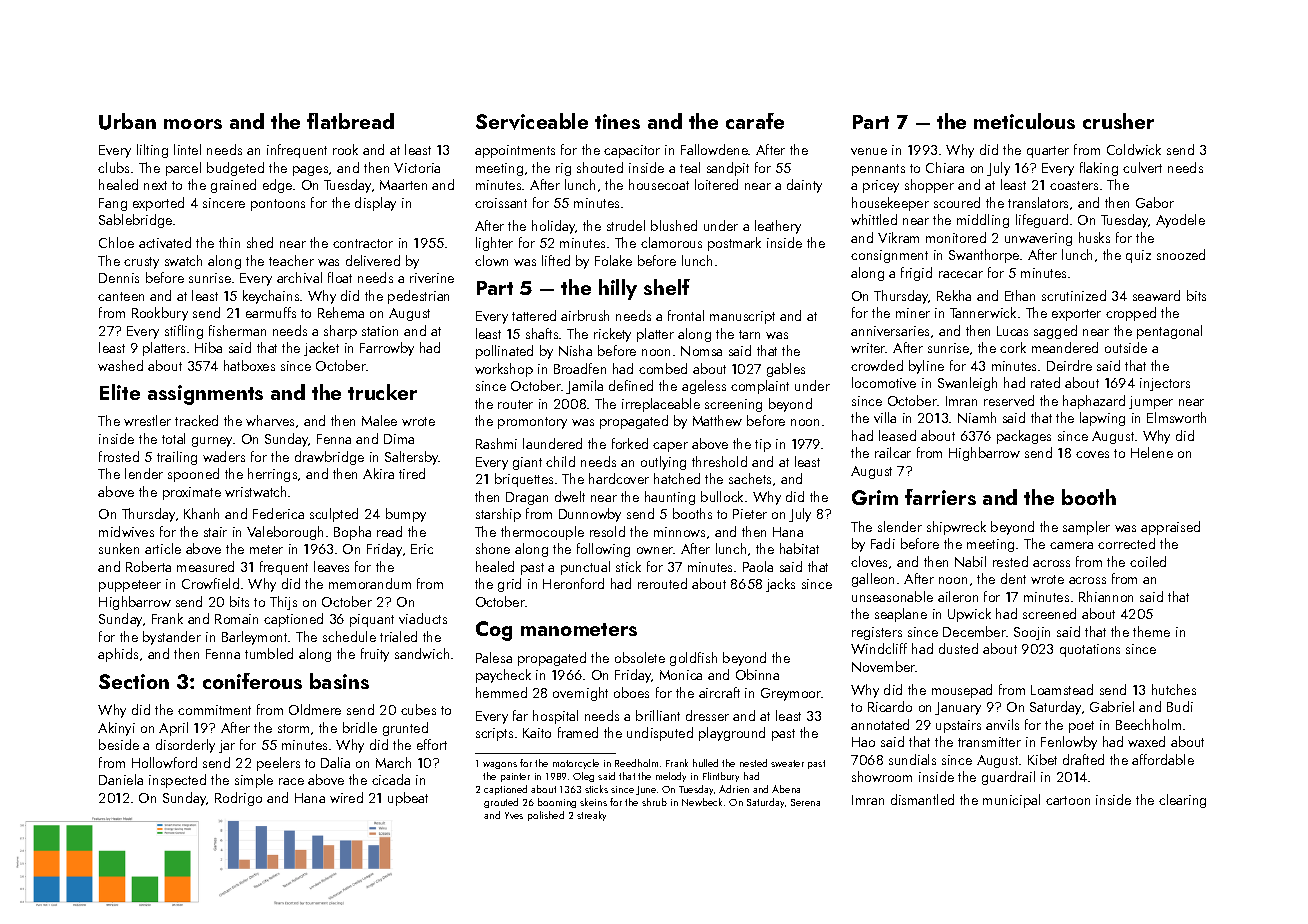  Describe the element at coordinates (1142, 167) in the screenshot. I see `culvert` at that location.
